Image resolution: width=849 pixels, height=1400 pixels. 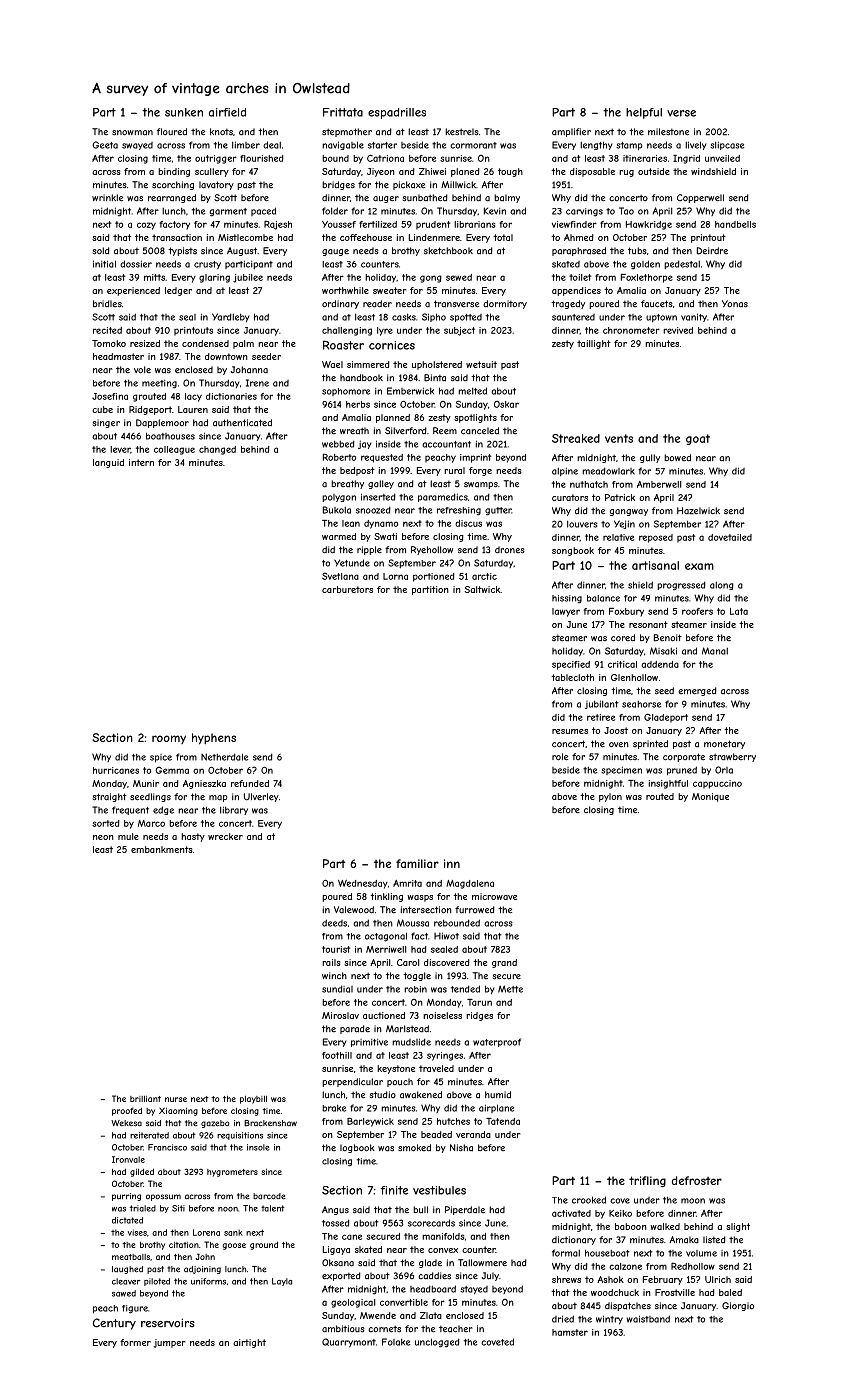 What do you see at coordinates (443, 497) in the screenshot?
I see `paramedics` at bounding box center [443, 497].
